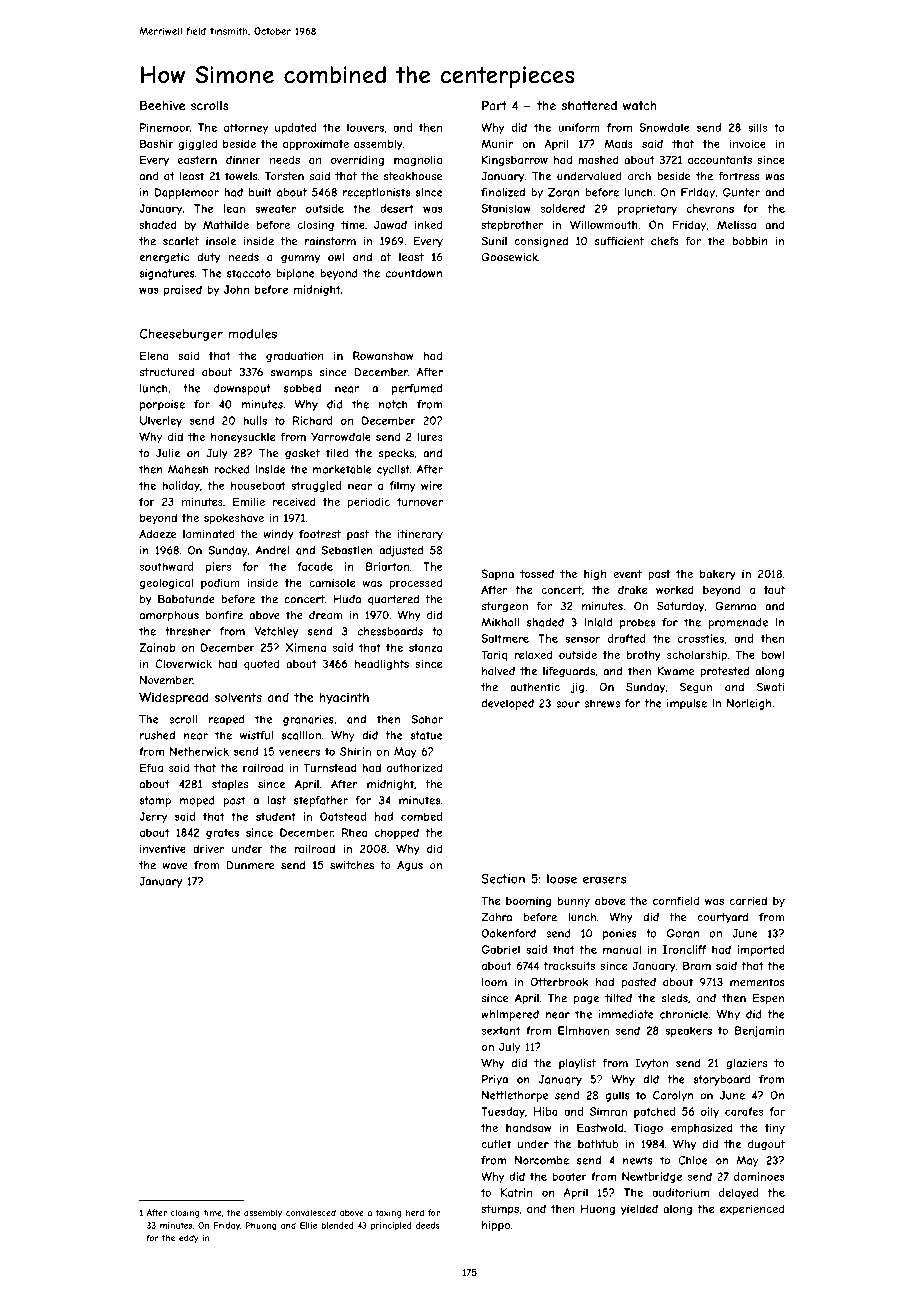  I want to click on Kwame, so click(676, 671).
